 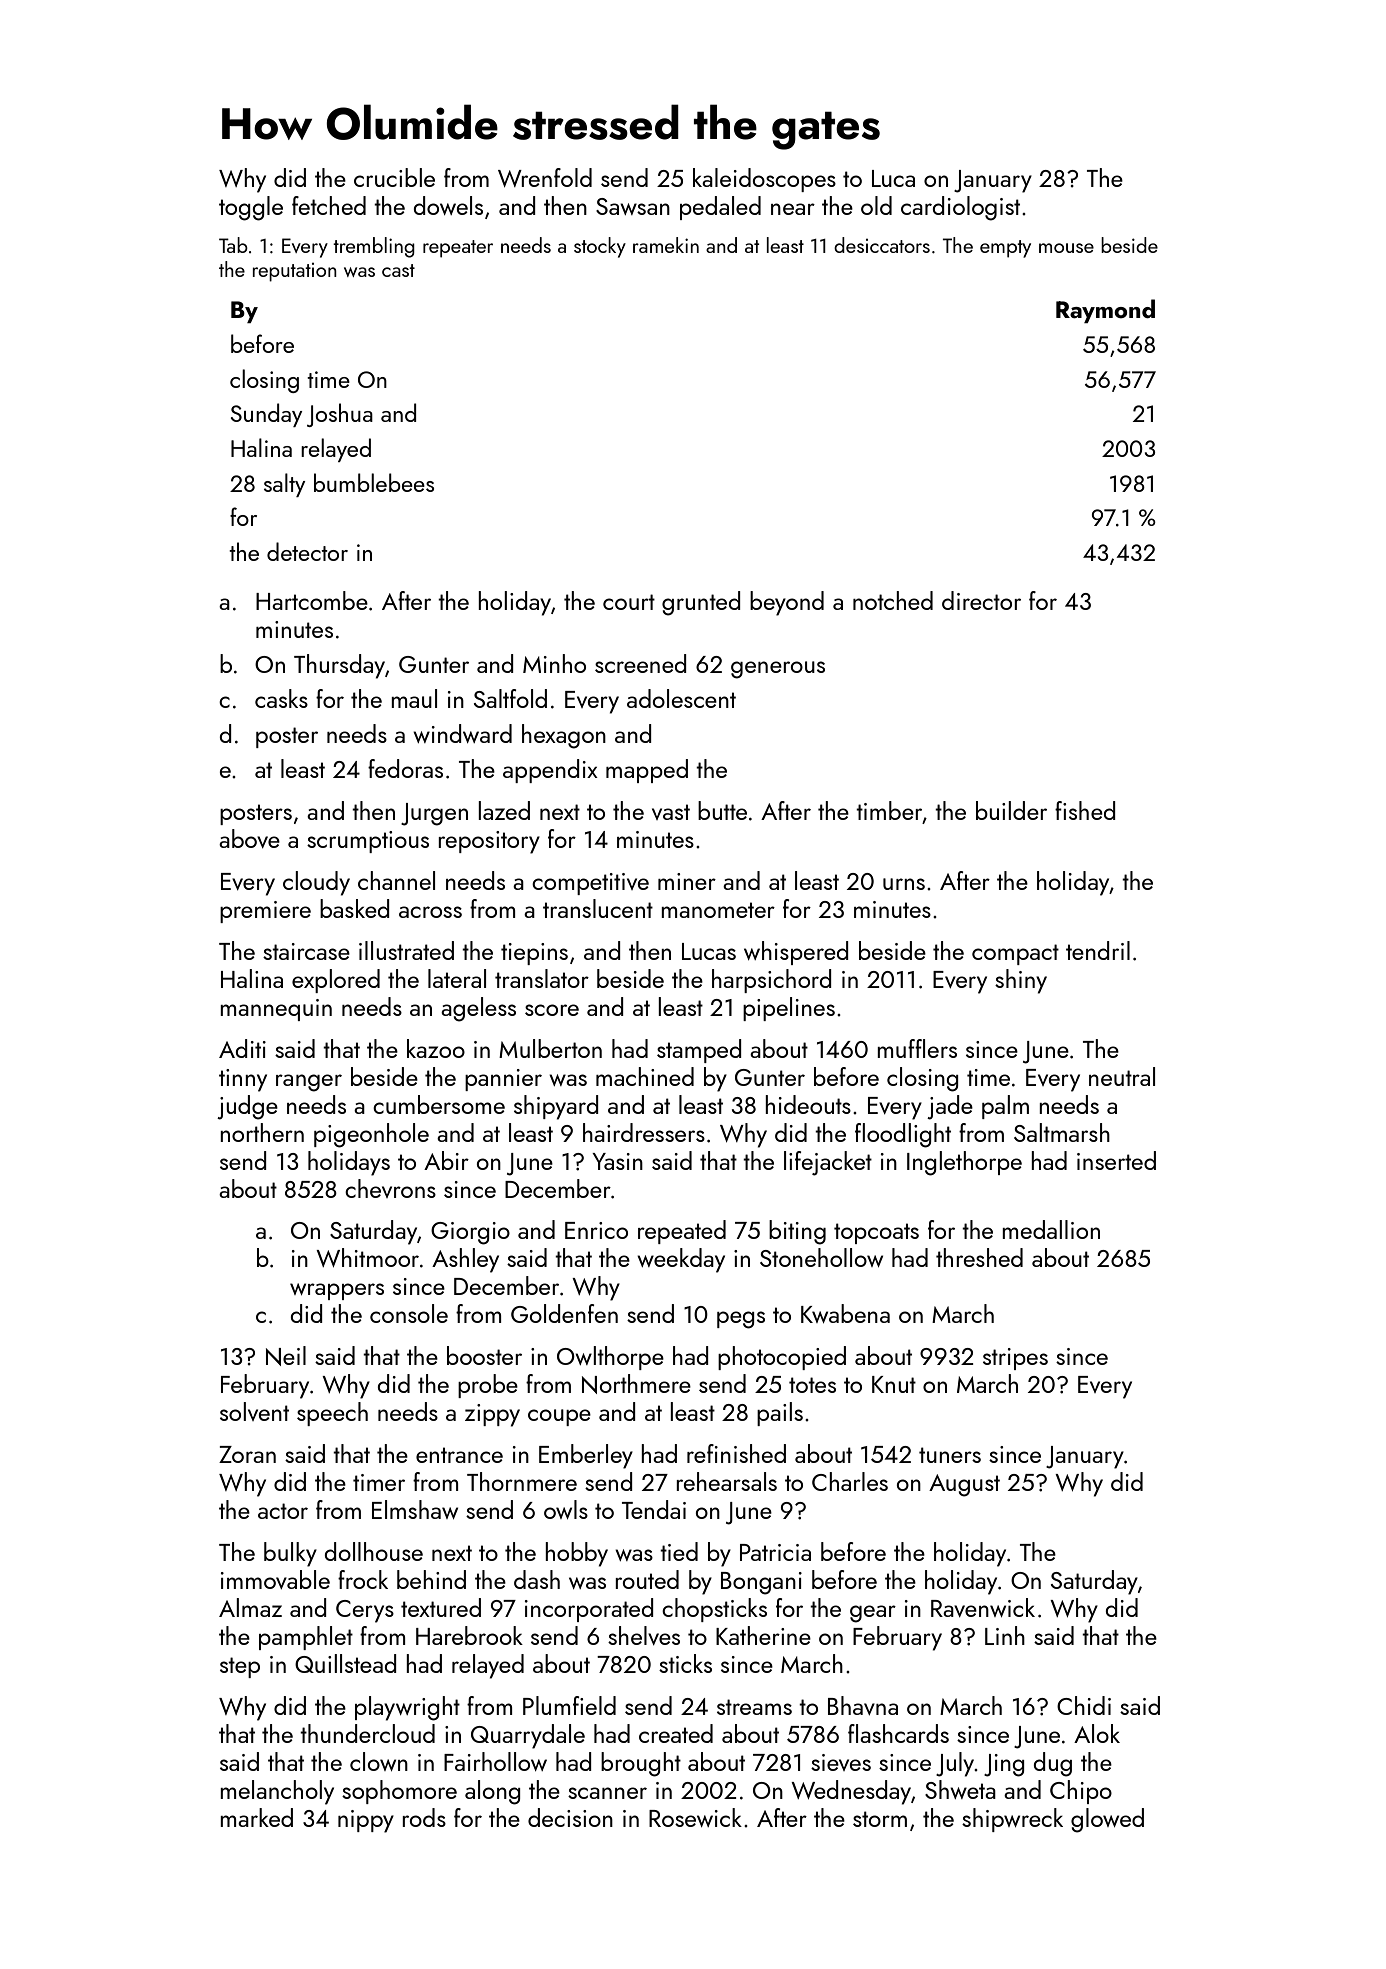 What do you see at coordinates (355, 908) in the screenshot?
I see `basked` at bounding box center [355, 908].
